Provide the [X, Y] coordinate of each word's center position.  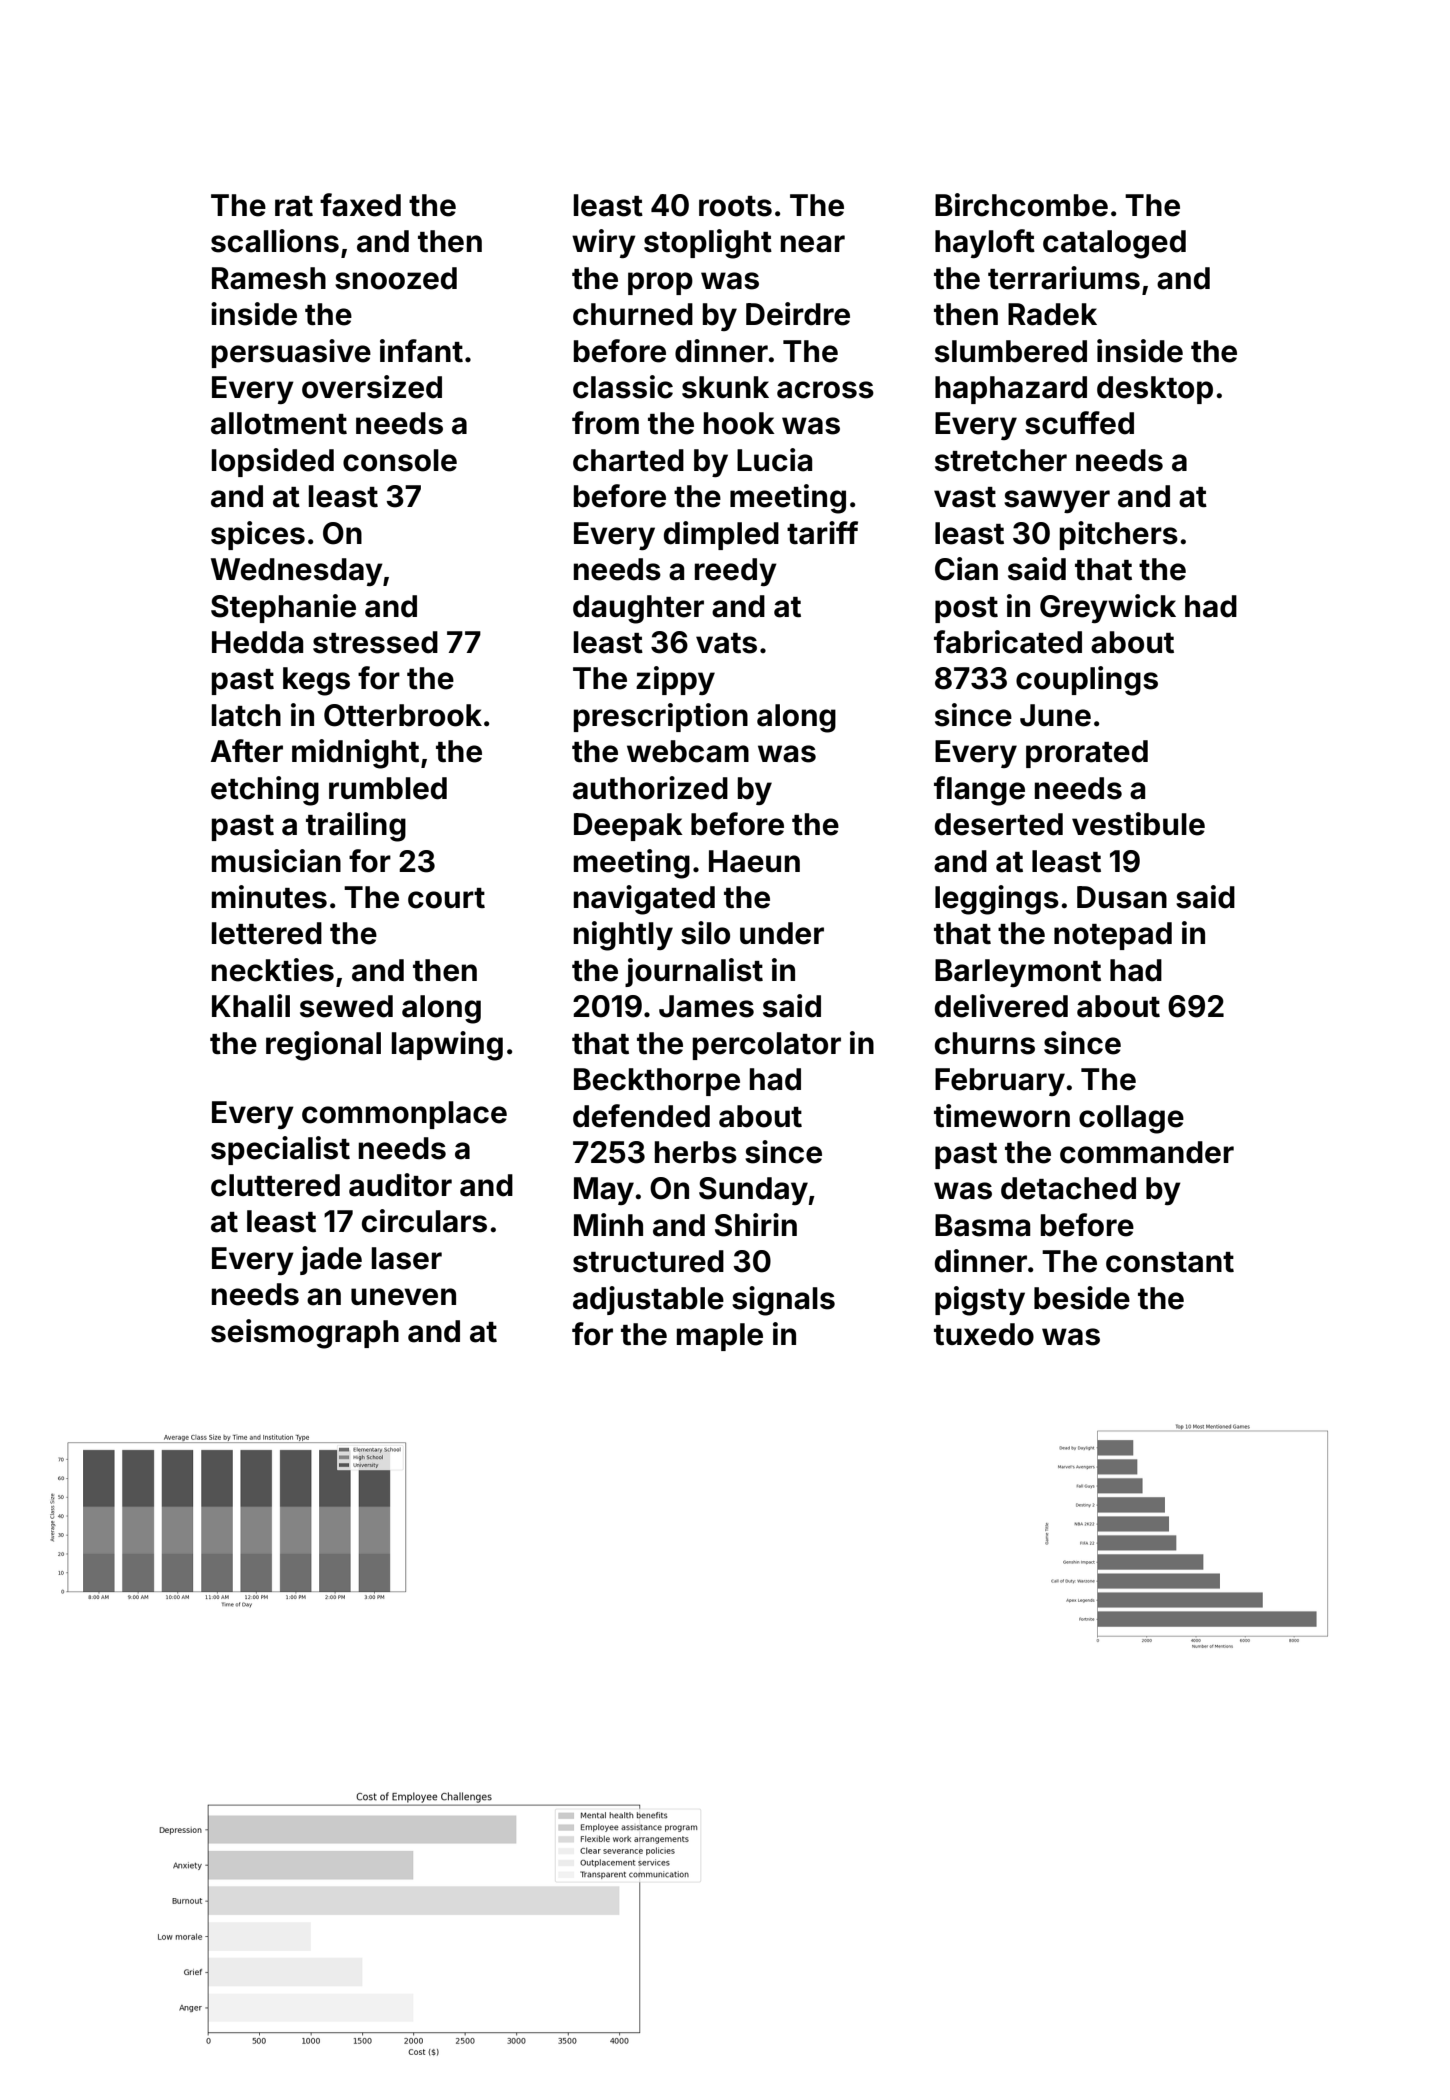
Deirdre [798, 314]
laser [407, 1258]
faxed [360, 205]
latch [246, 715]
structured [648, 1261]
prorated [1087, 754]
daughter [638, 609]
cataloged [1114, 244]
